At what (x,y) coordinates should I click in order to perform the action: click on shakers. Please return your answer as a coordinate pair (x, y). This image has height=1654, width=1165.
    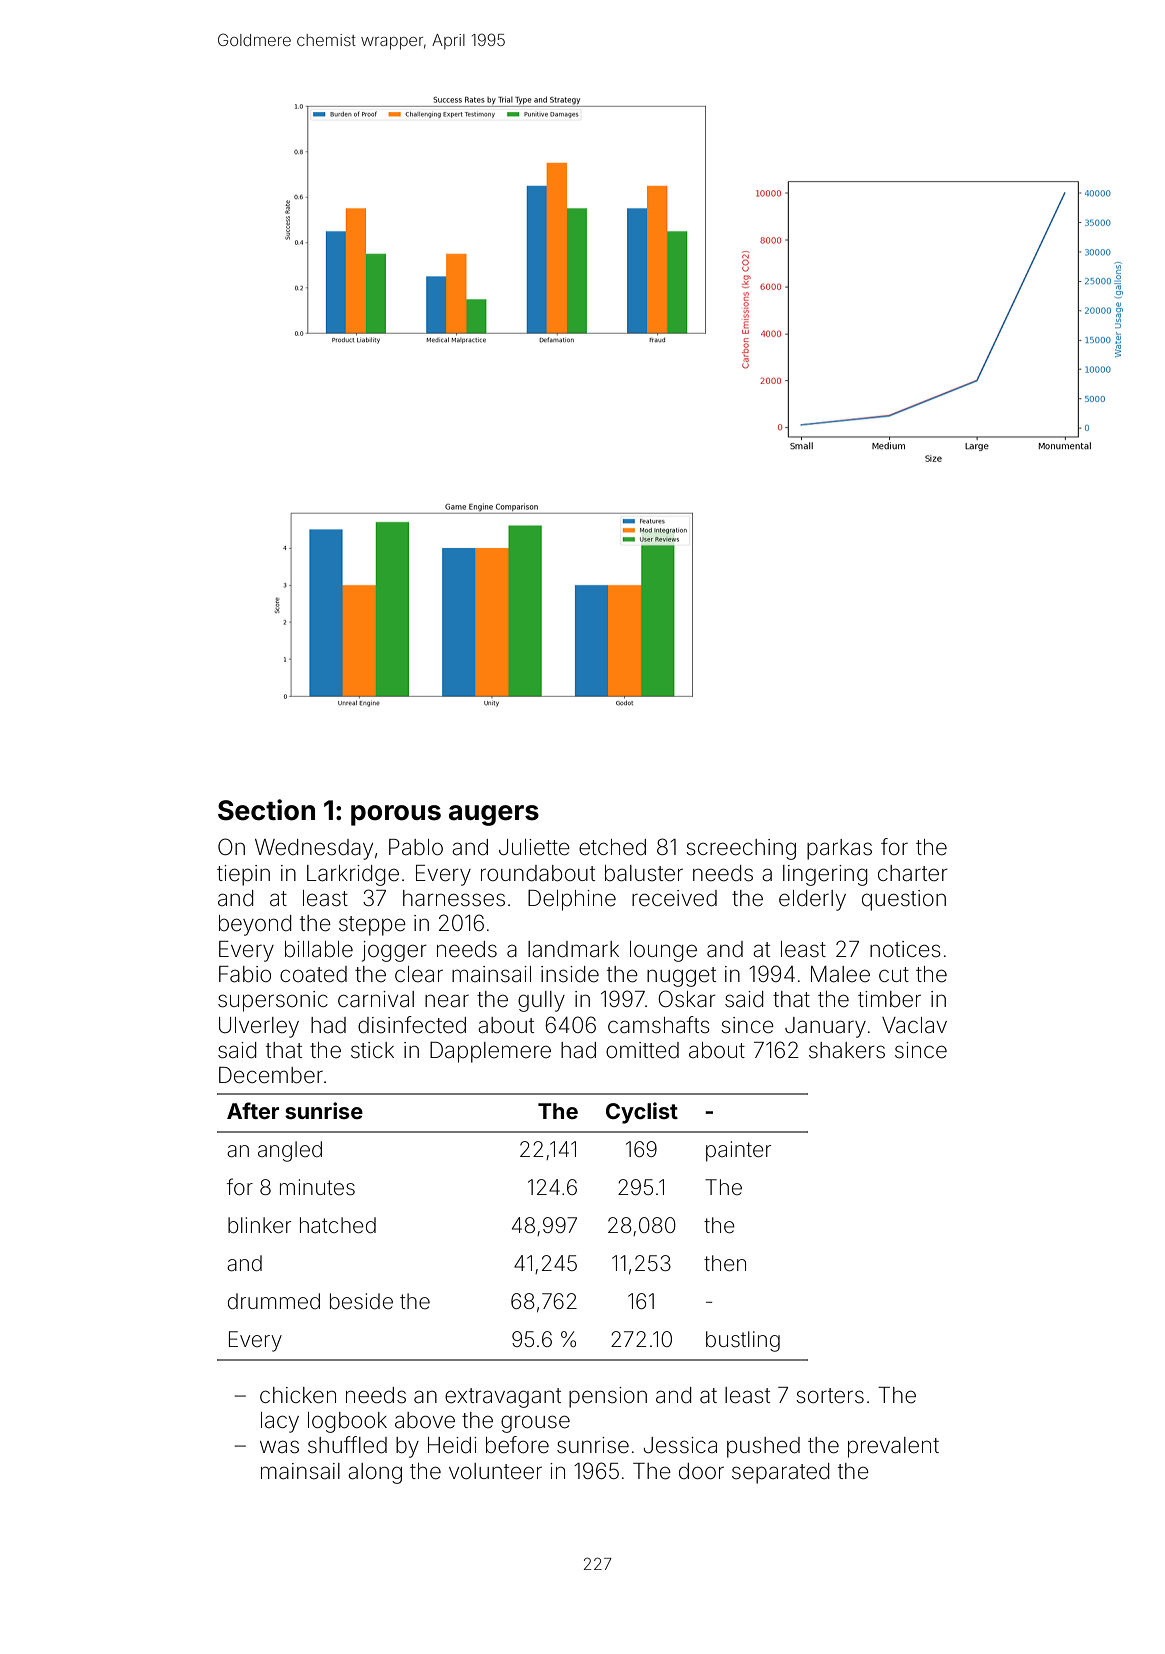
    Looking at the image, I should click on (847, 1050).
